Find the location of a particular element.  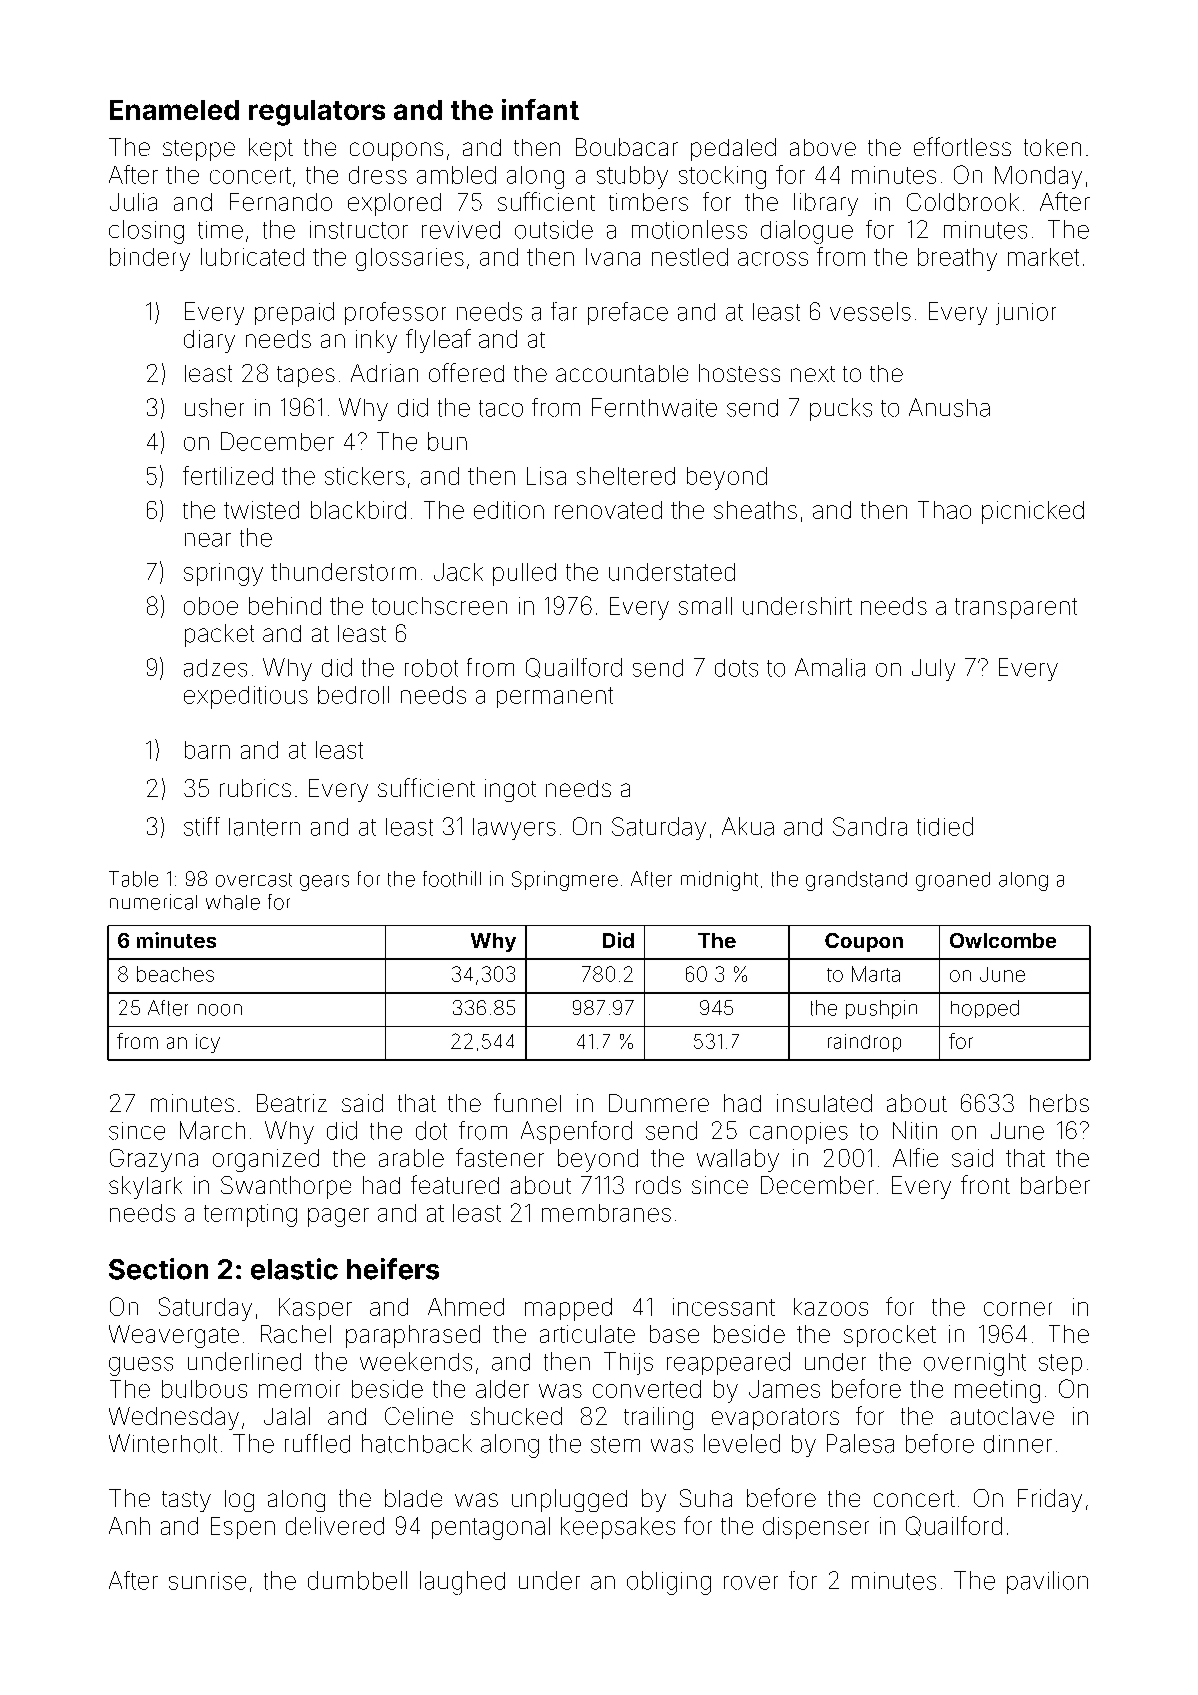

lubricated is located at coordinates (252, 257).
